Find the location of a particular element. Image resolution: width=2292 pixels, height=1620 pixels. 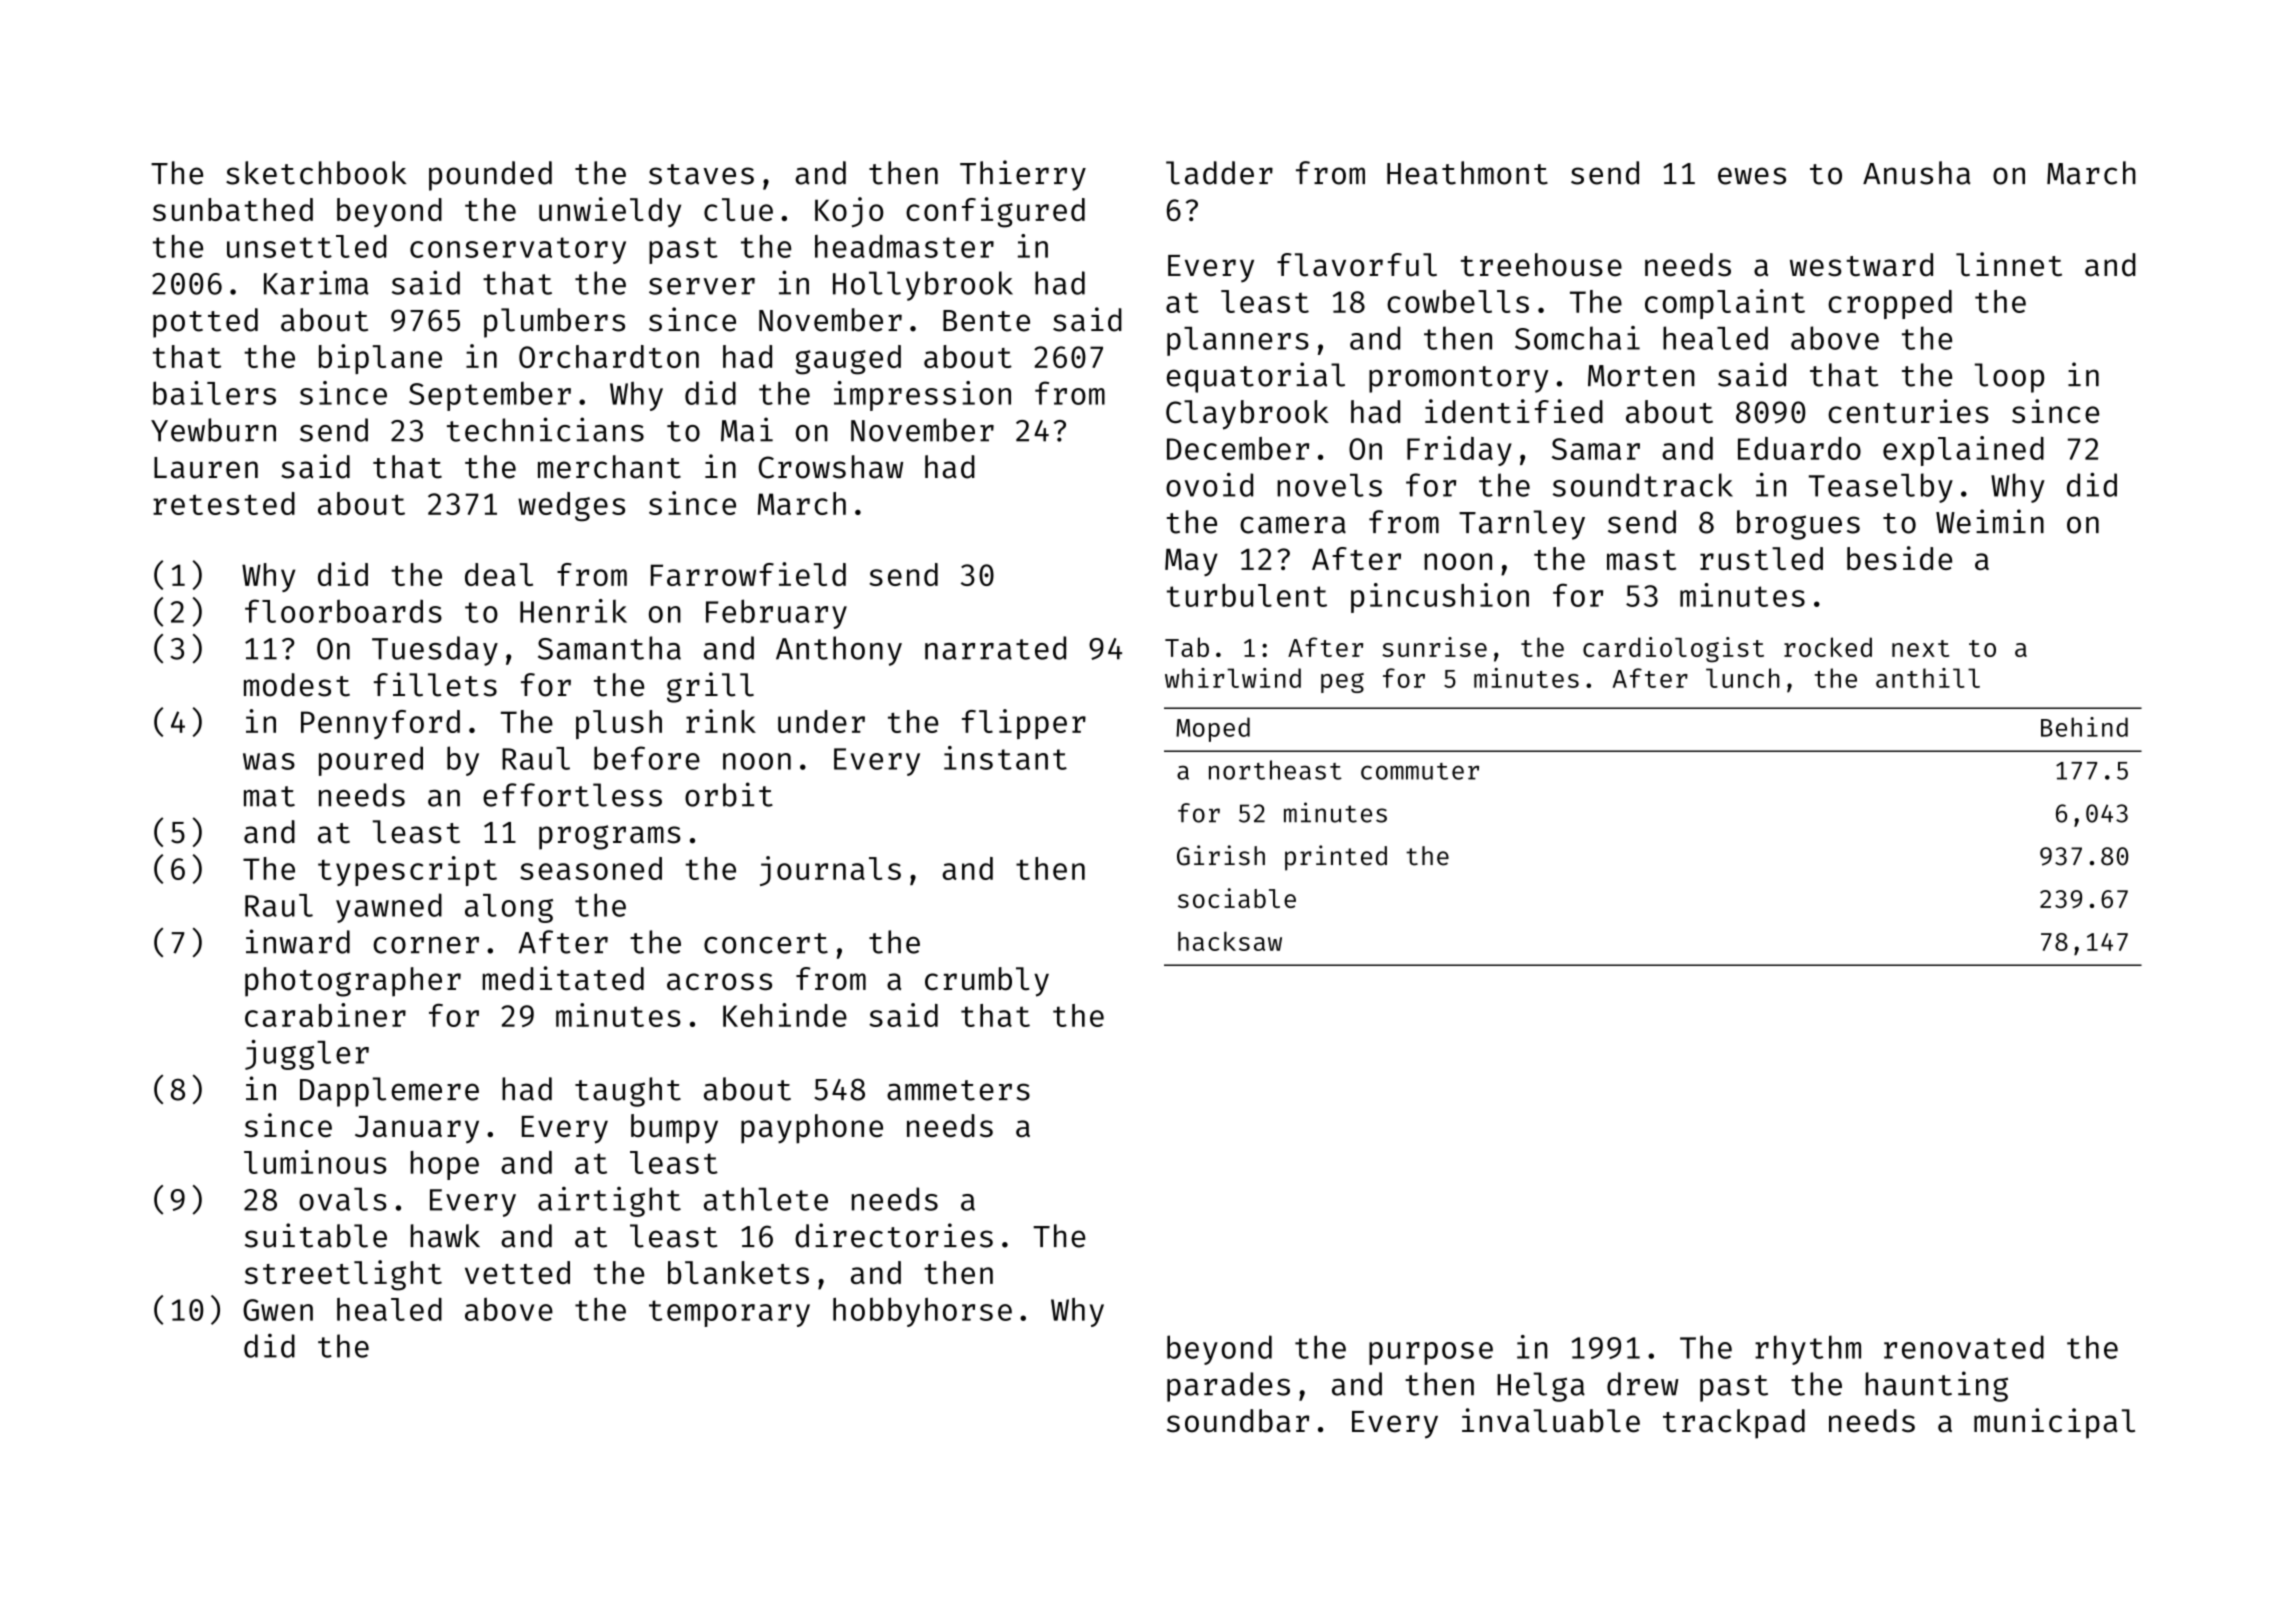

ladder is located at coordinates (1219, 173).
